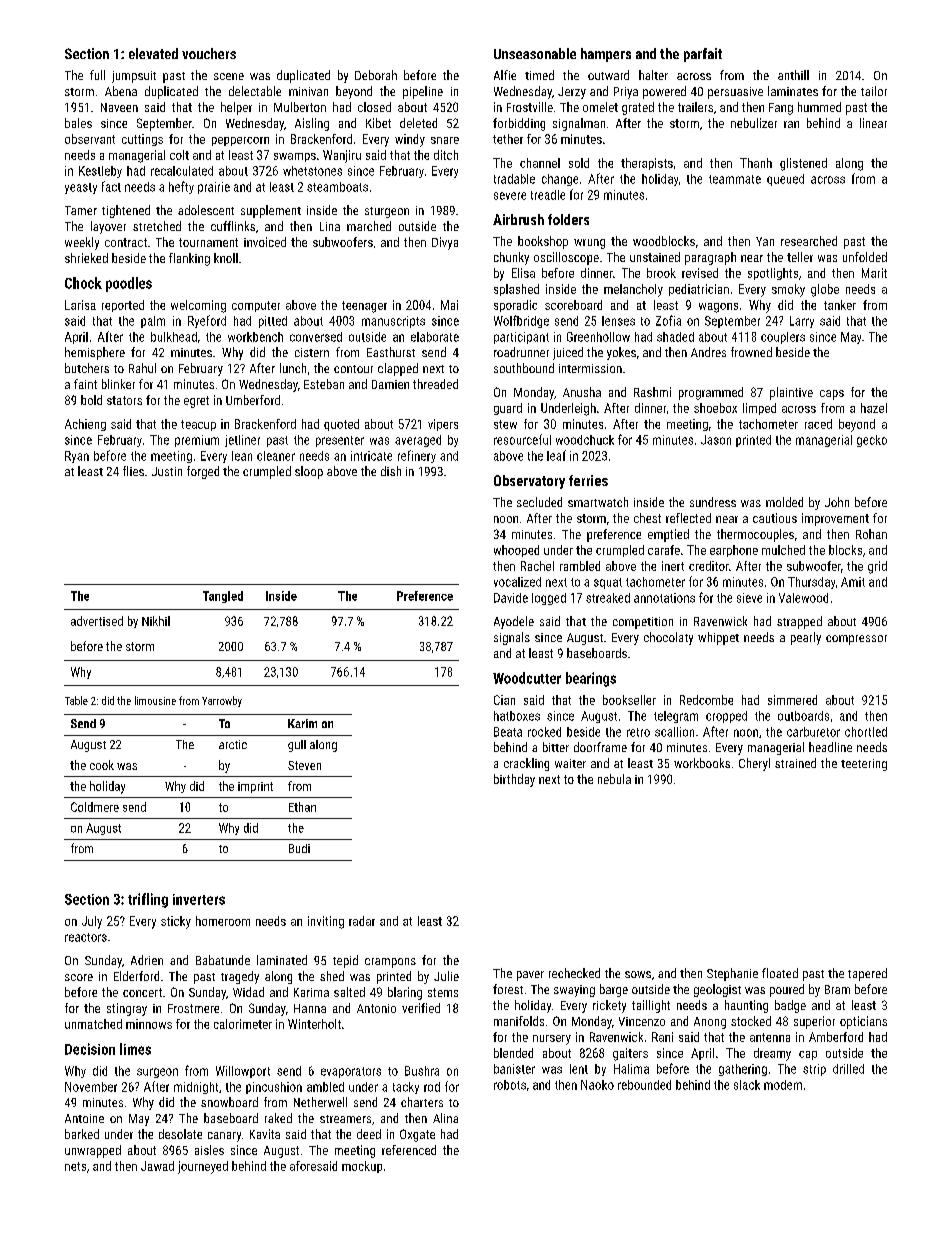  Describe the element at coordinates (233, 744) in the screenshot. I see `arctic` at that location.
